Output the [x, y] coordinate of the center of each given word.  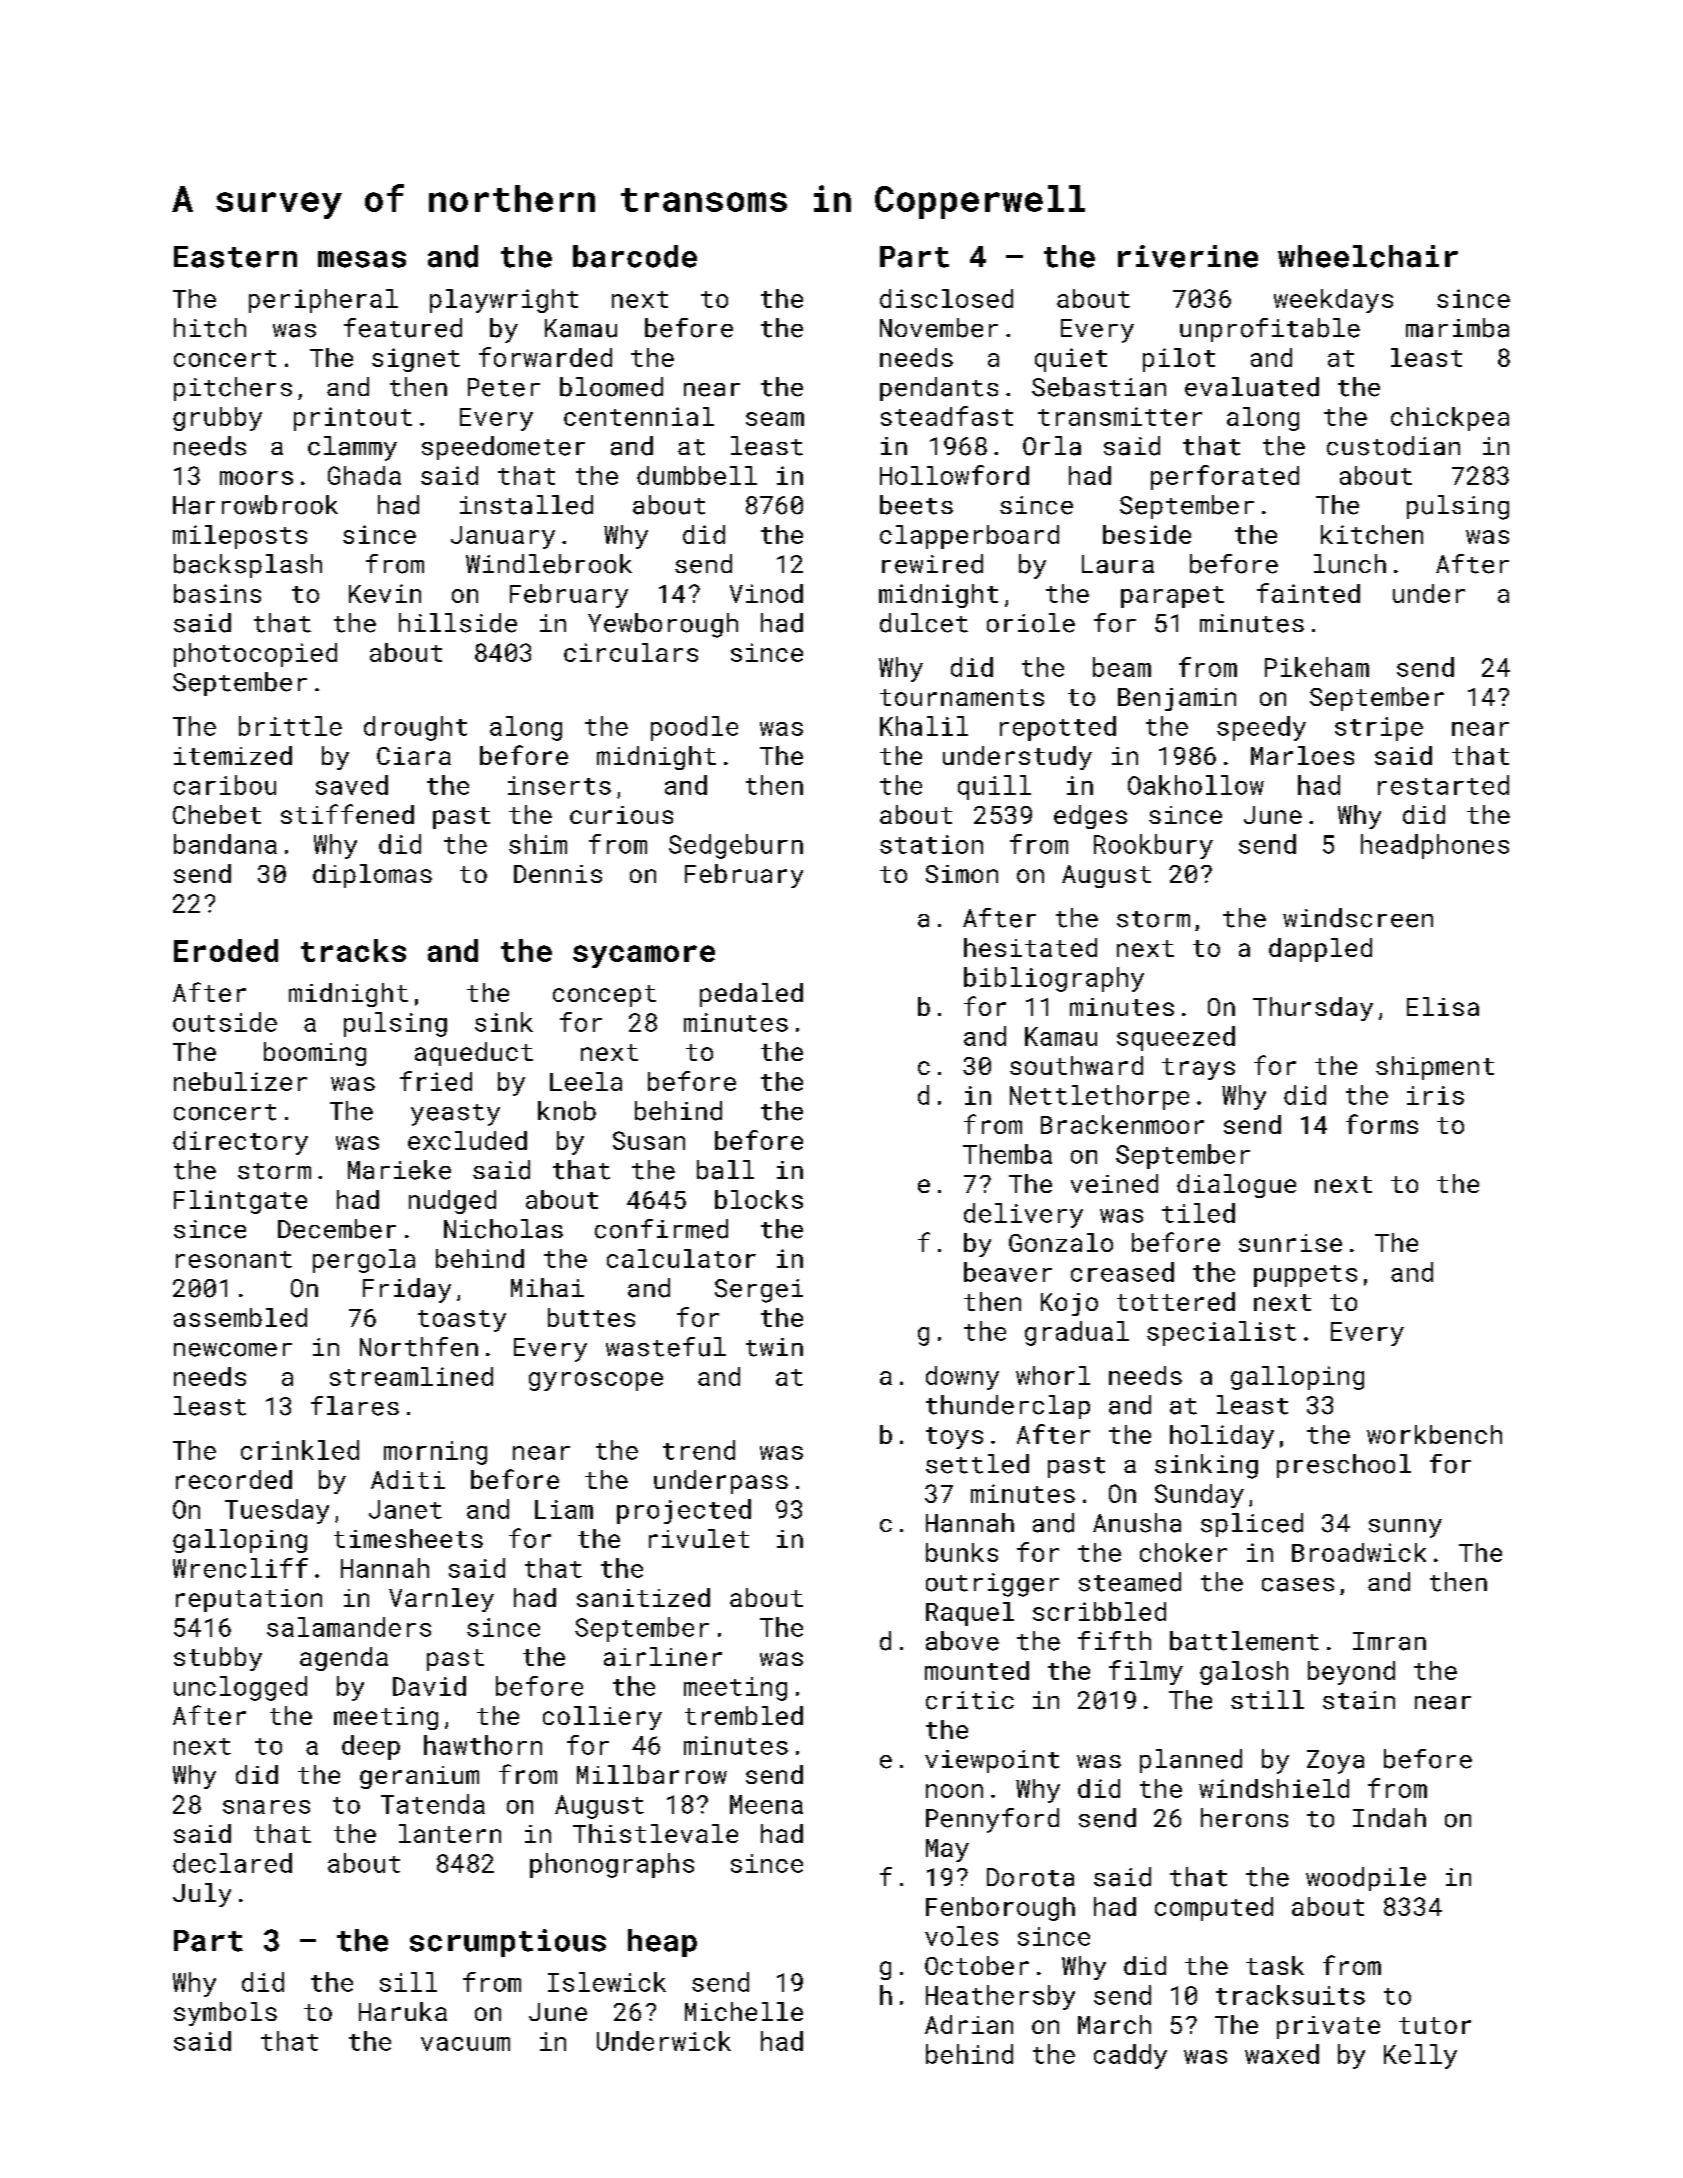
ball [725, 1170]
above [962, 1641]
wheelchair [1368, 256]
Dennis [558, 874]
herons [1244, 1818]
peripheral [323, 301]
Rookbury [1153, 846]
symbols [225, 2014]
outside [225, 1022]
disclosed [946, 298]
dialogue [1236, 1186]
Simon [962, 874]
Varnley [441, 1600]
